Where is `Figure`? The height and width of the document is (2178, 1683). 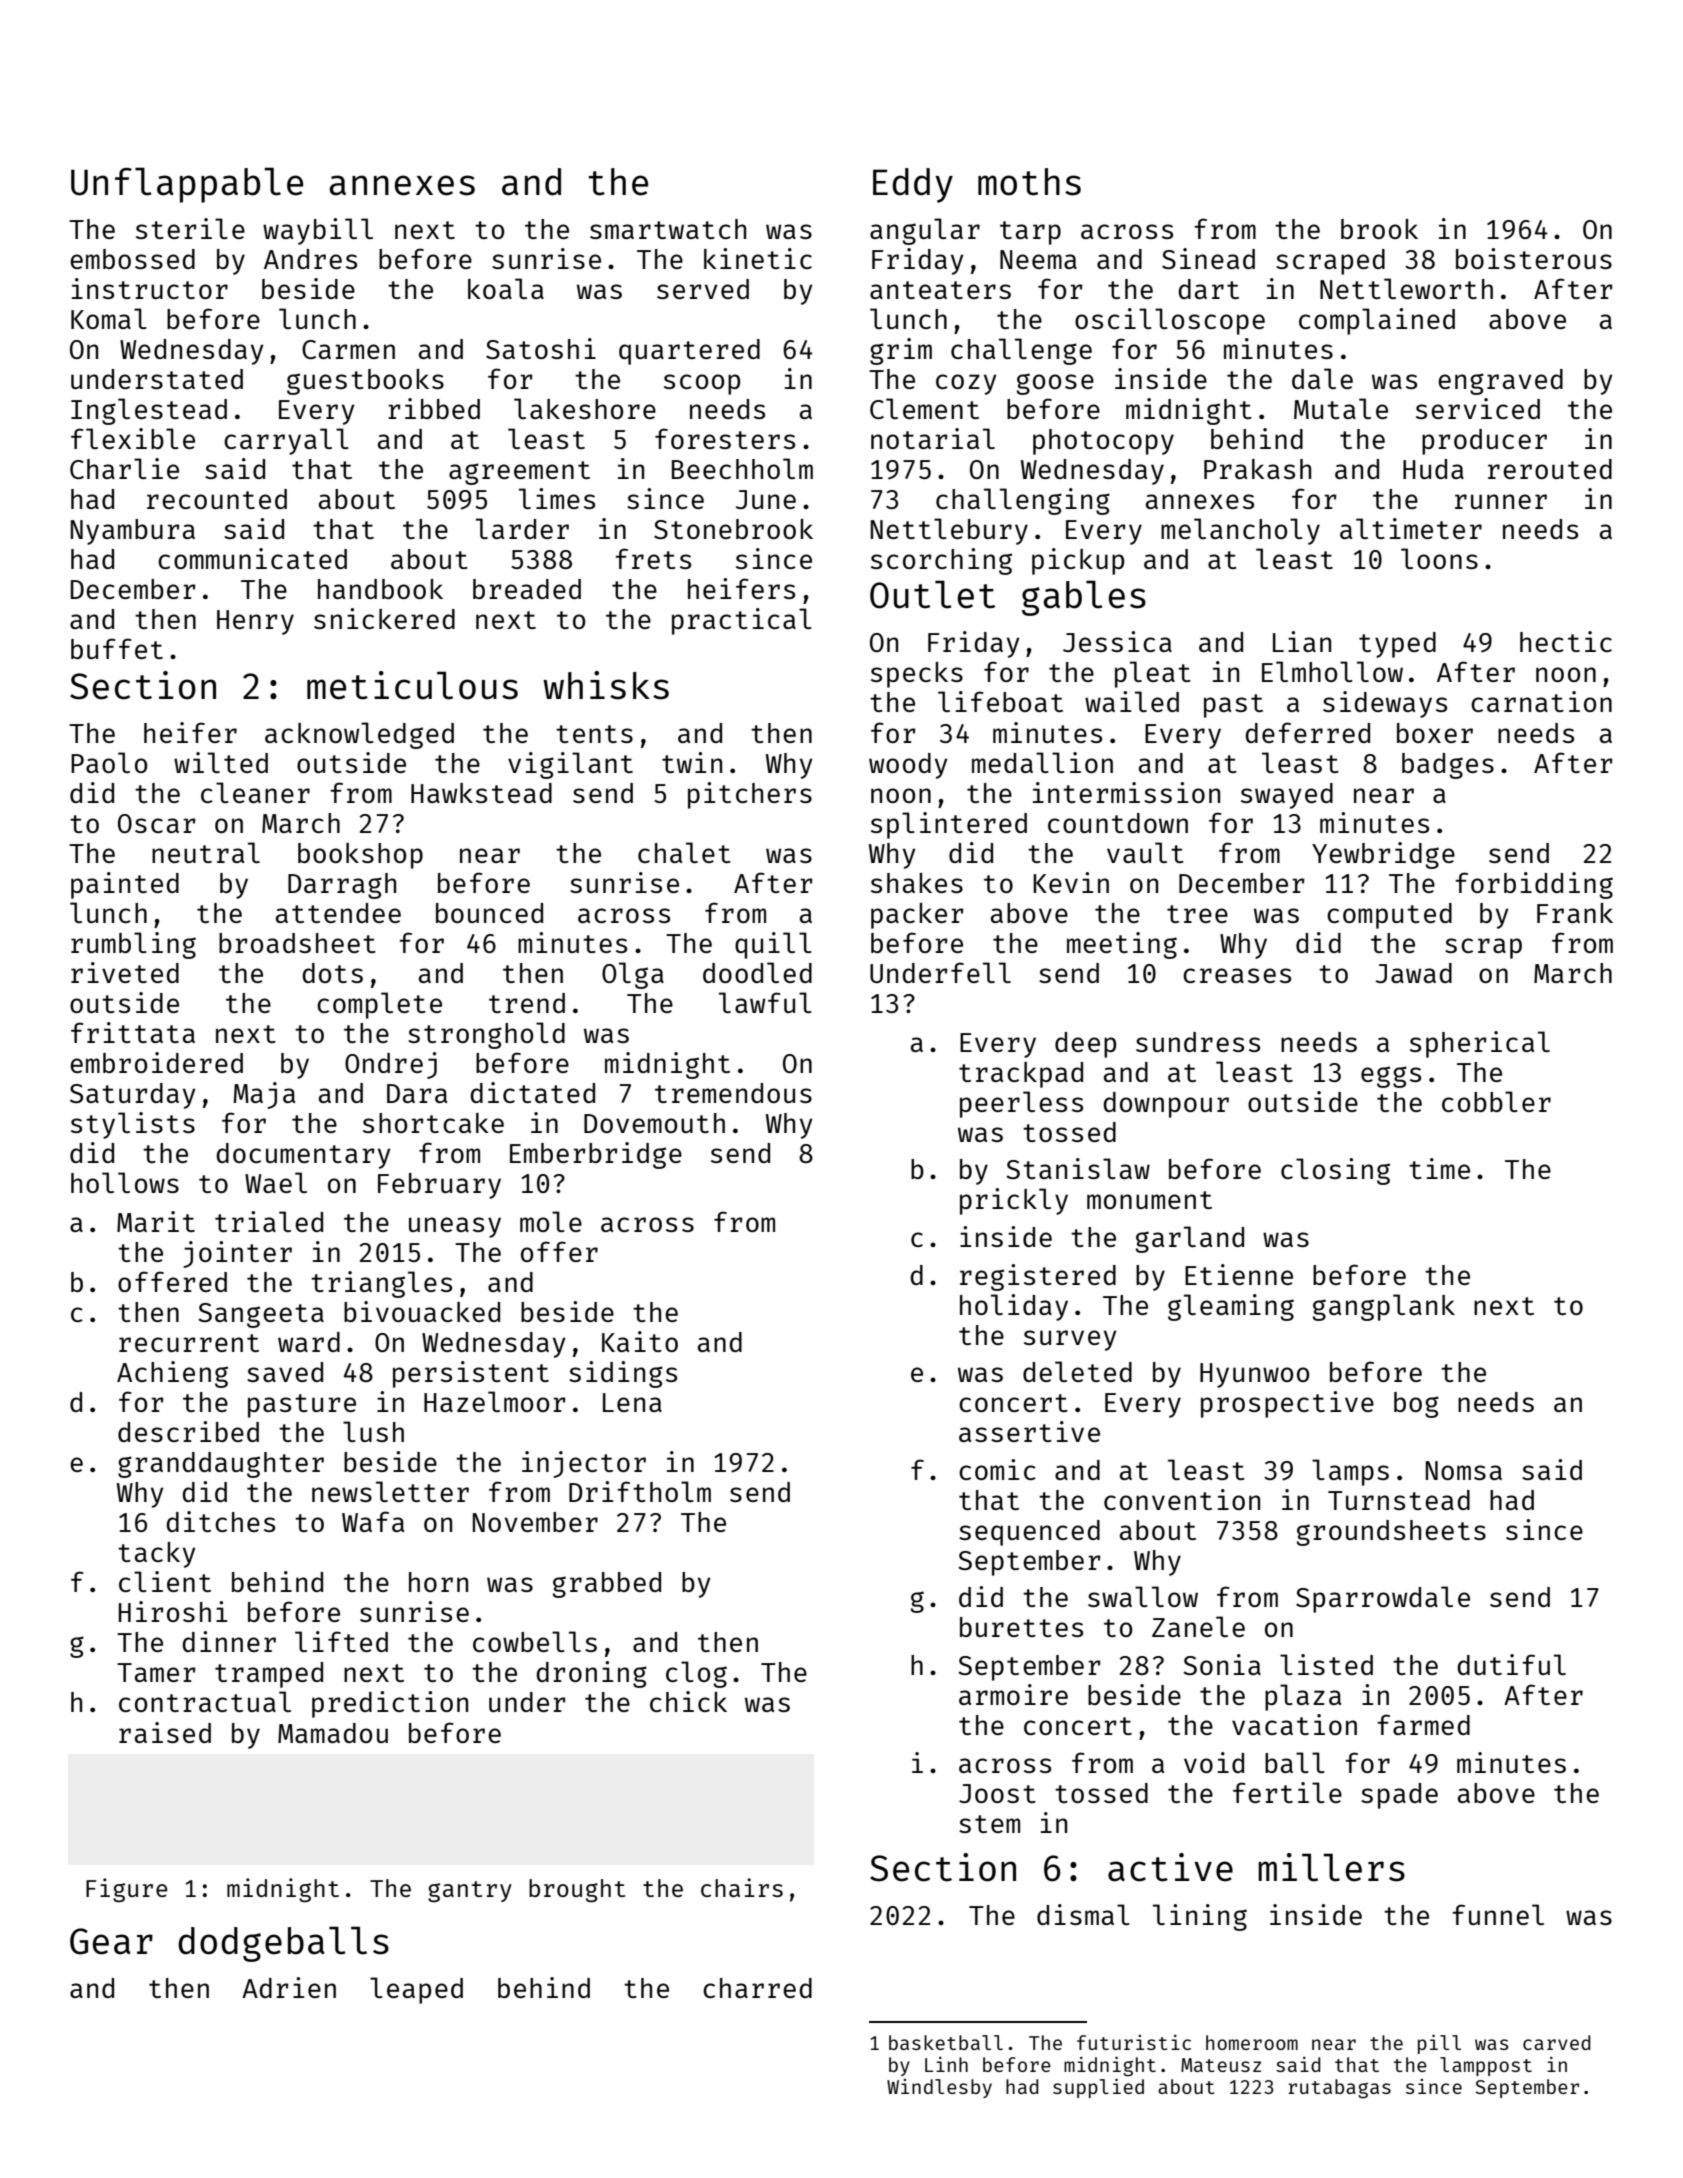 Figure is located at coordinates (126, 1890).
